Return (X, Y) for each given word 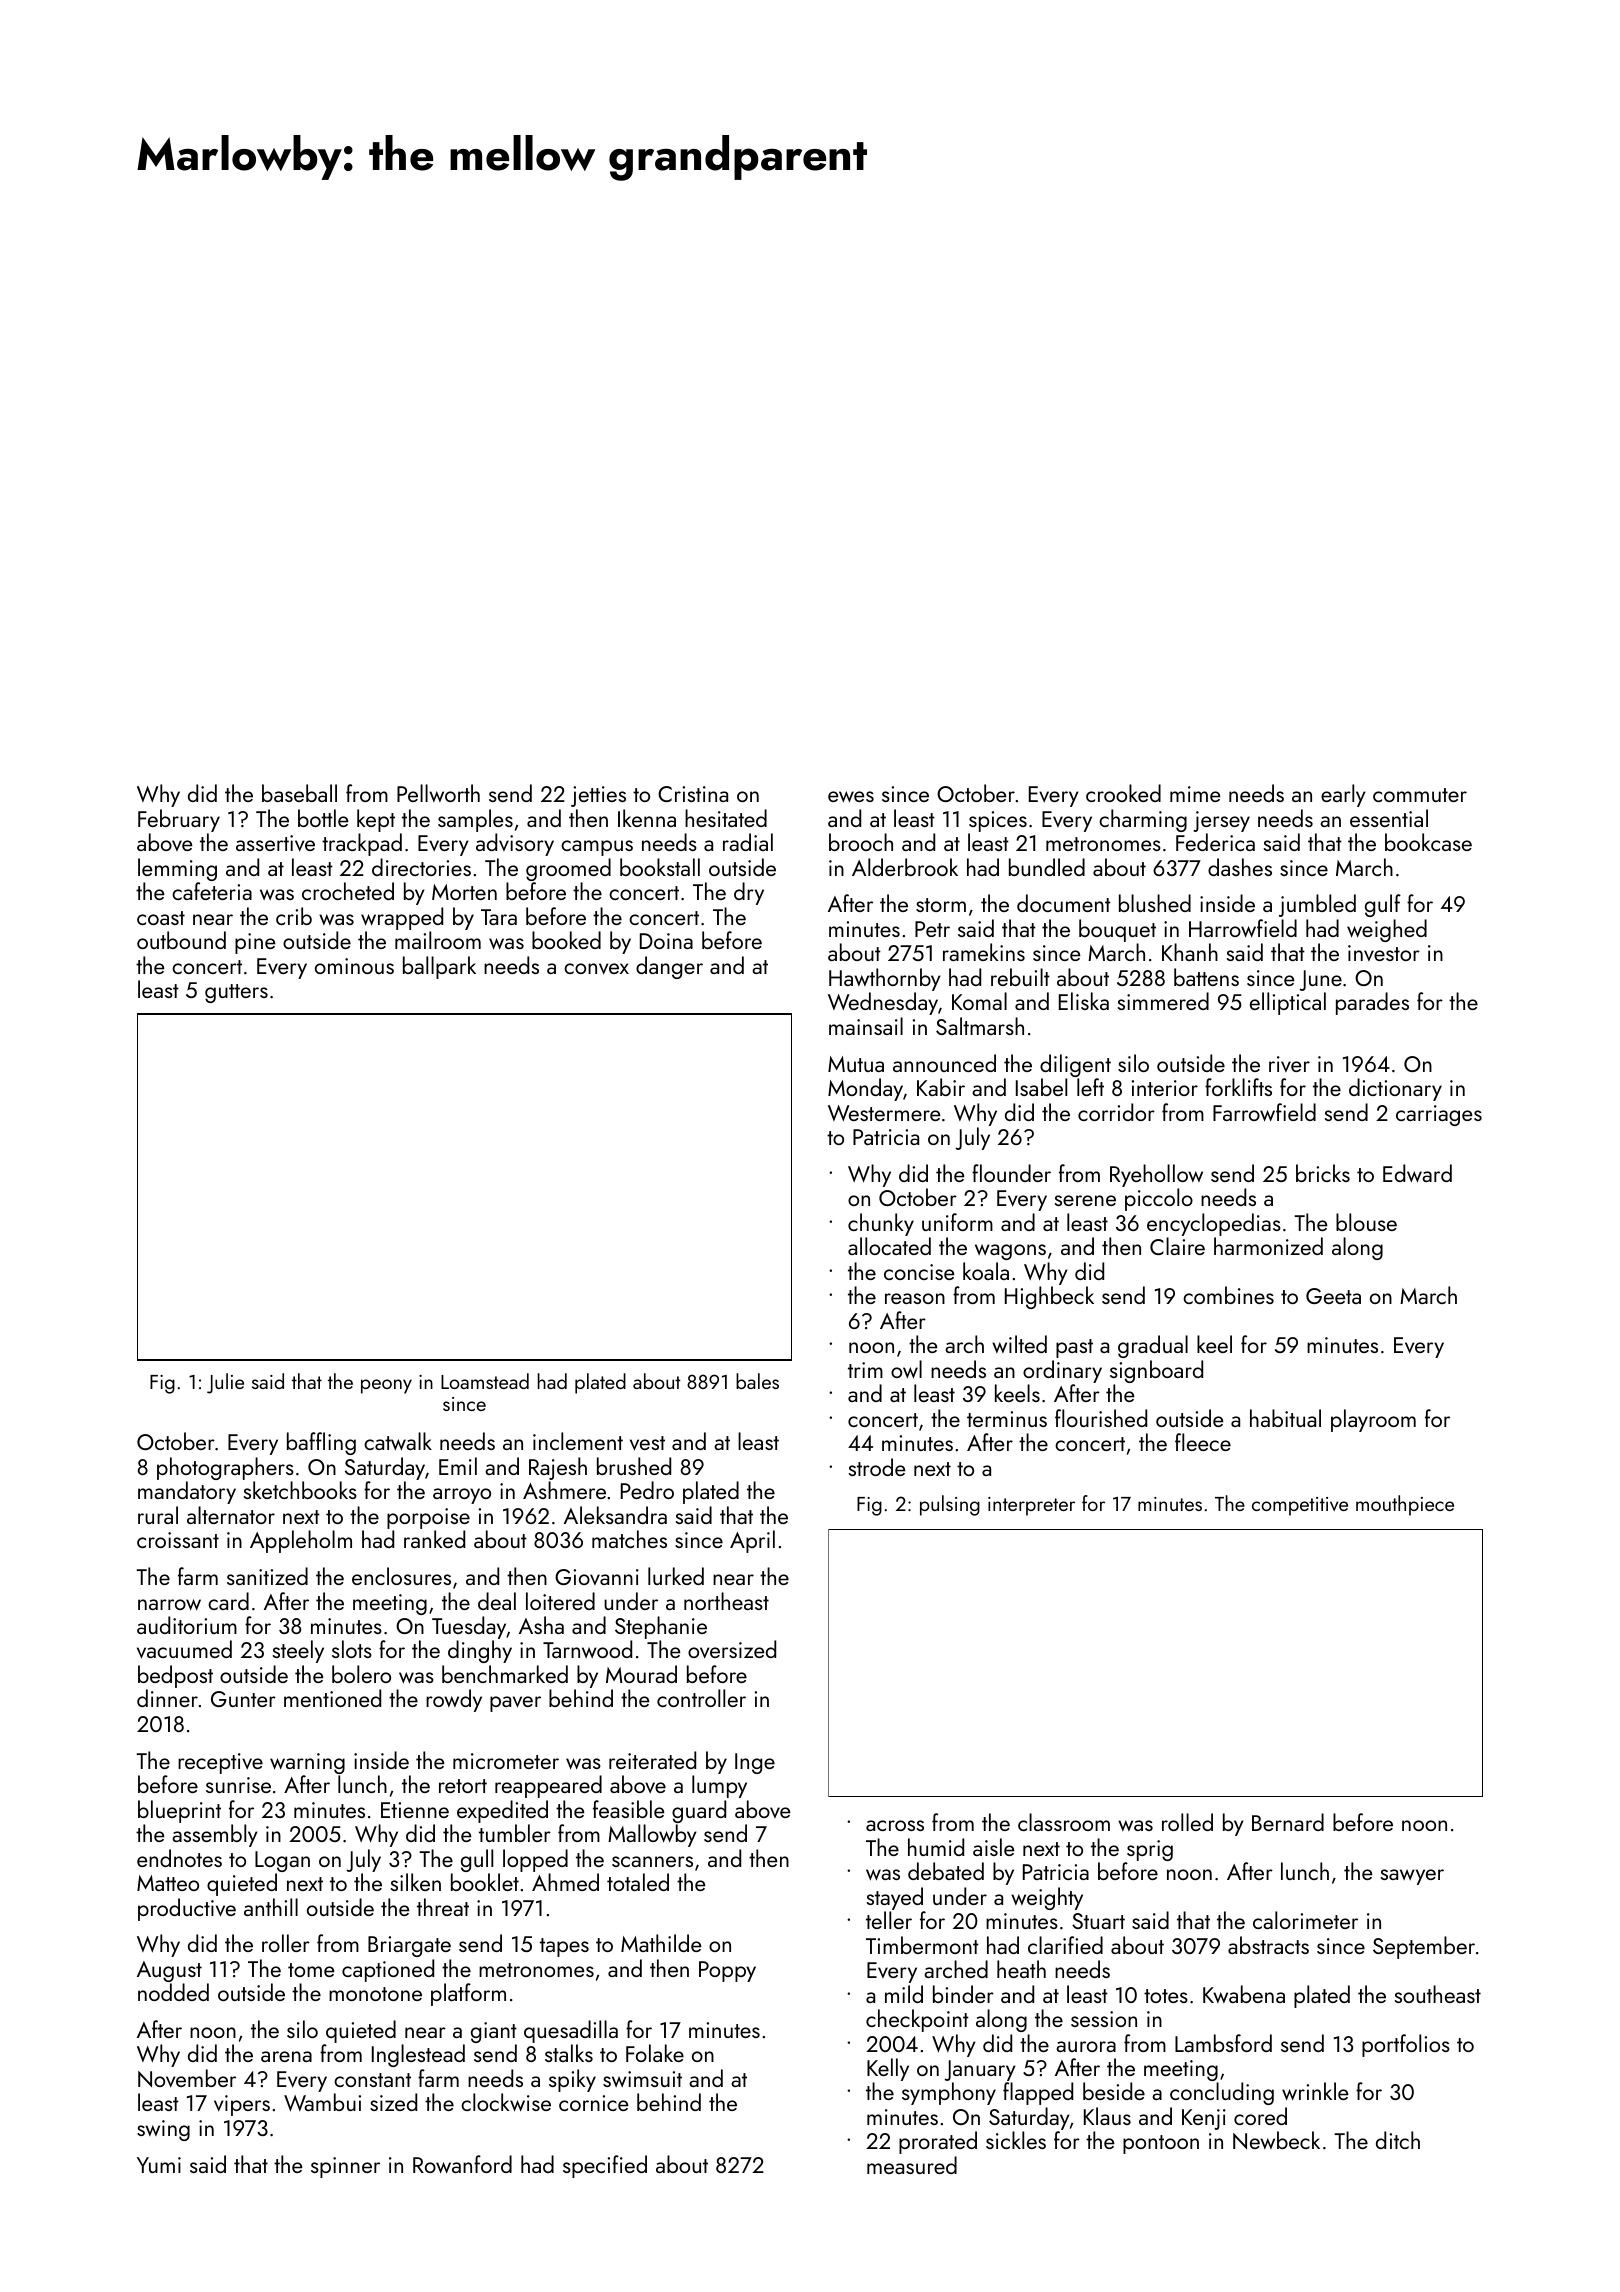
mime (1195, 794)
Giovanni (597, 1577)
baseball (299, 793)
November (187, 2078)
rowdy (454, 1700)
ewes (851, 797)
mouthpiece (1405, 1505)
